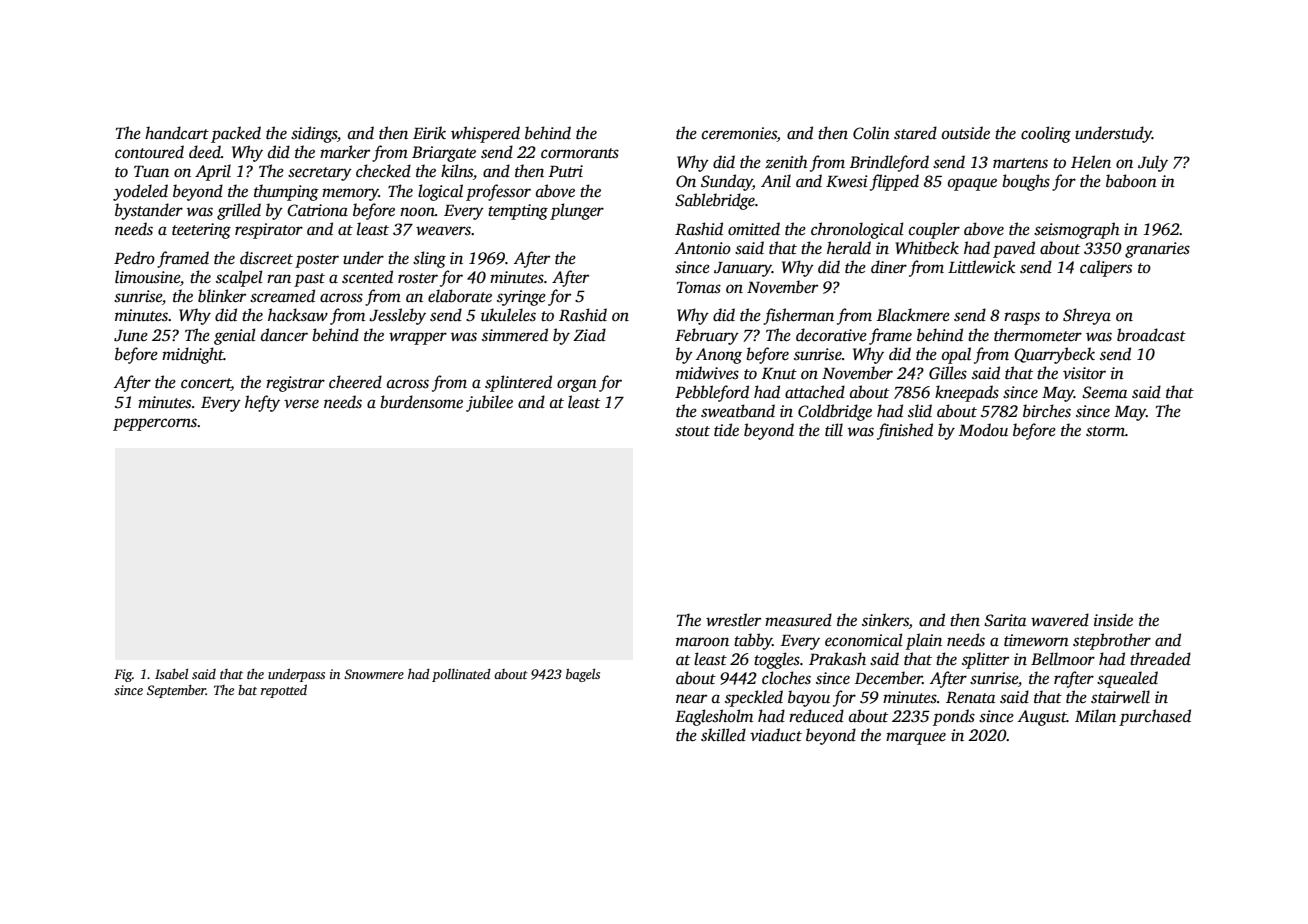  Describe the element at coordinates (927, 248) in the page. I see `Whitbeck` at that location.
